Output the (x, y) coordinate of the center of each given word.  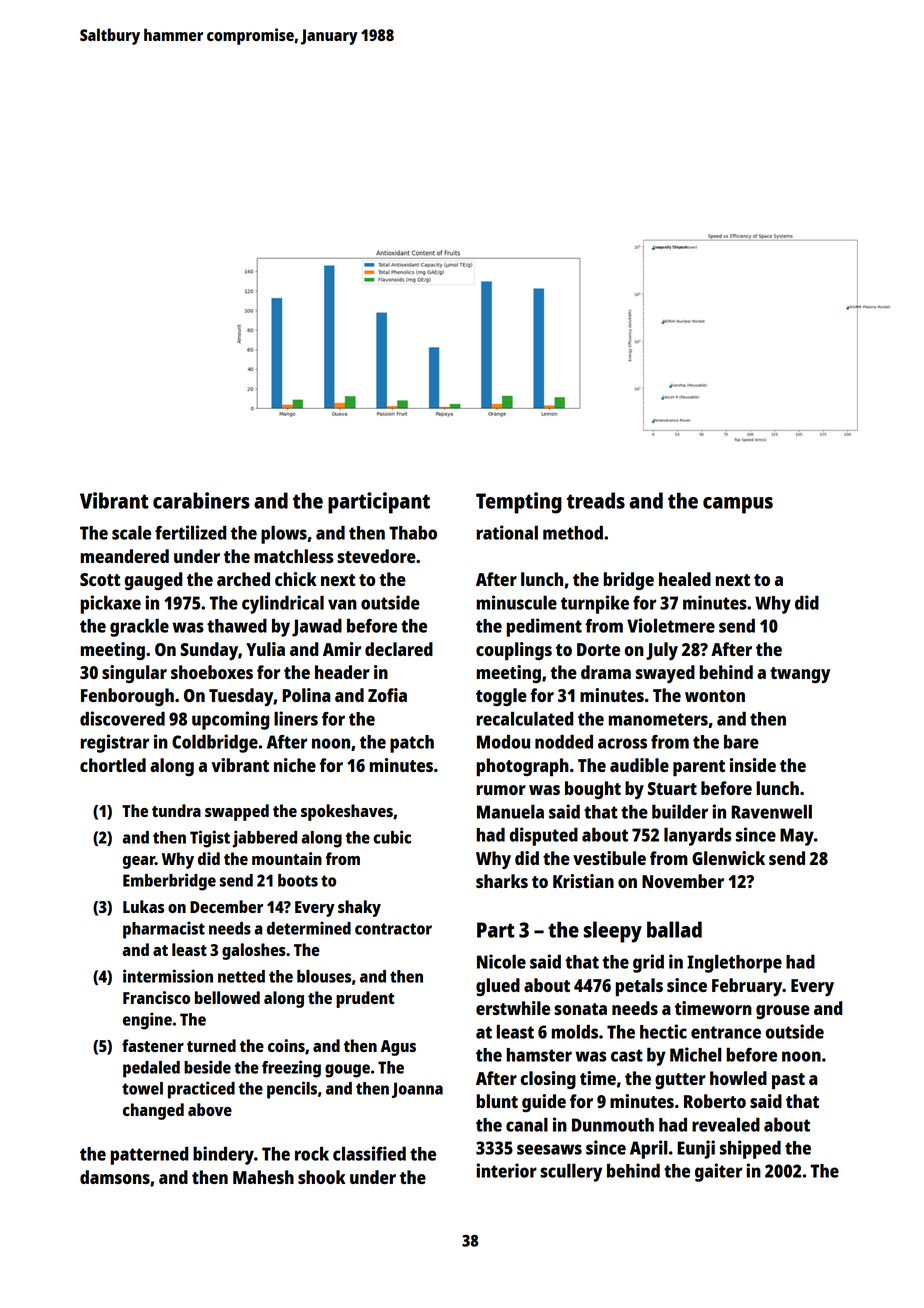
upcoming (230, 720)
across (622, 743)
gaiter (718, 1172)
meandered (125, 556)
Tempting (519, 503)
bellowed (227, 997)
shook (322, 1177)
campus (738, 505)
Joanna (417, 1090)
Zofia (387, 695)
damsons (115, 1177)
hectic (663, 1031)
